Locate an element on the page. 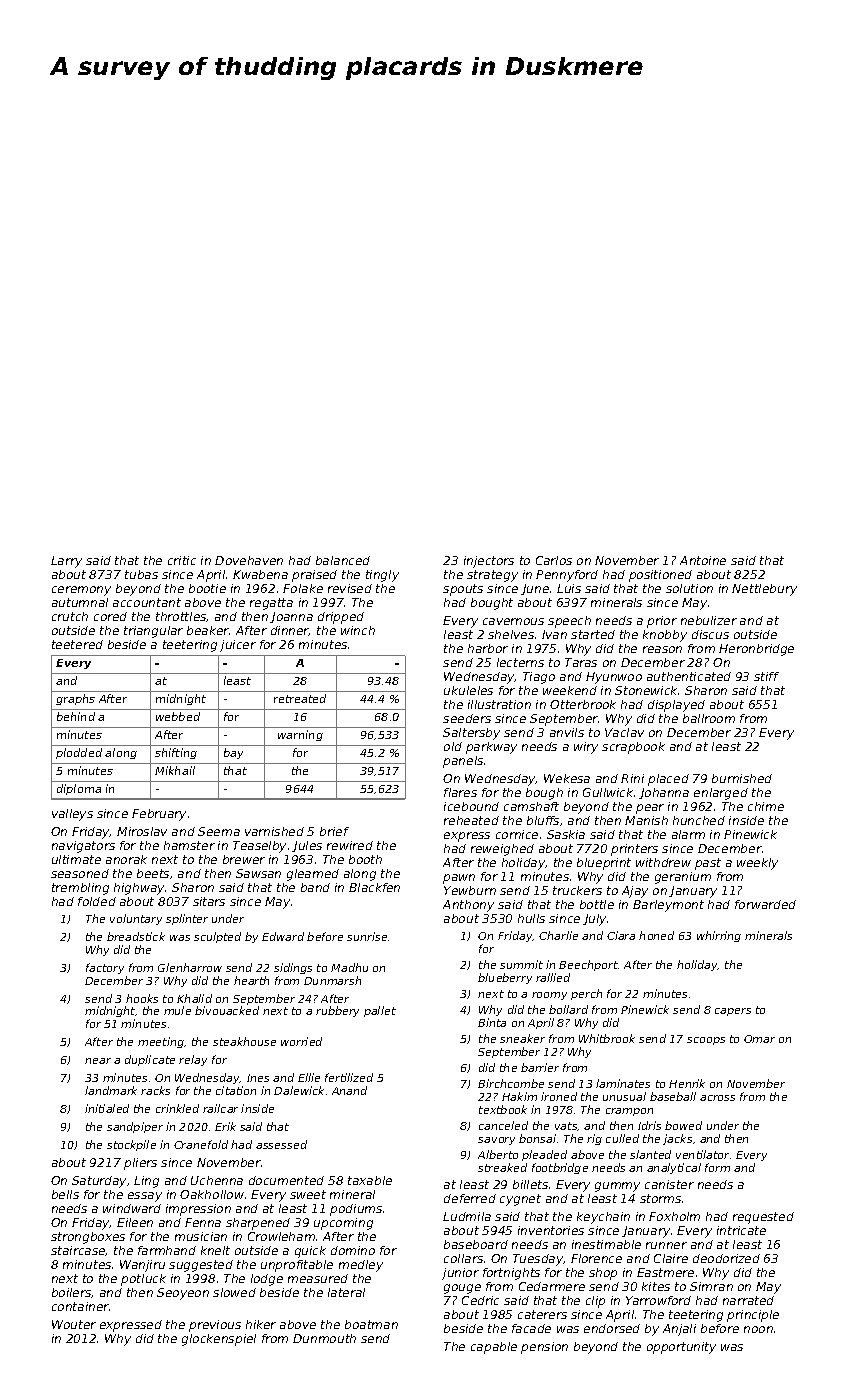 The image size is (849, 1400). Antoine is located at coordinates (703, 560).
